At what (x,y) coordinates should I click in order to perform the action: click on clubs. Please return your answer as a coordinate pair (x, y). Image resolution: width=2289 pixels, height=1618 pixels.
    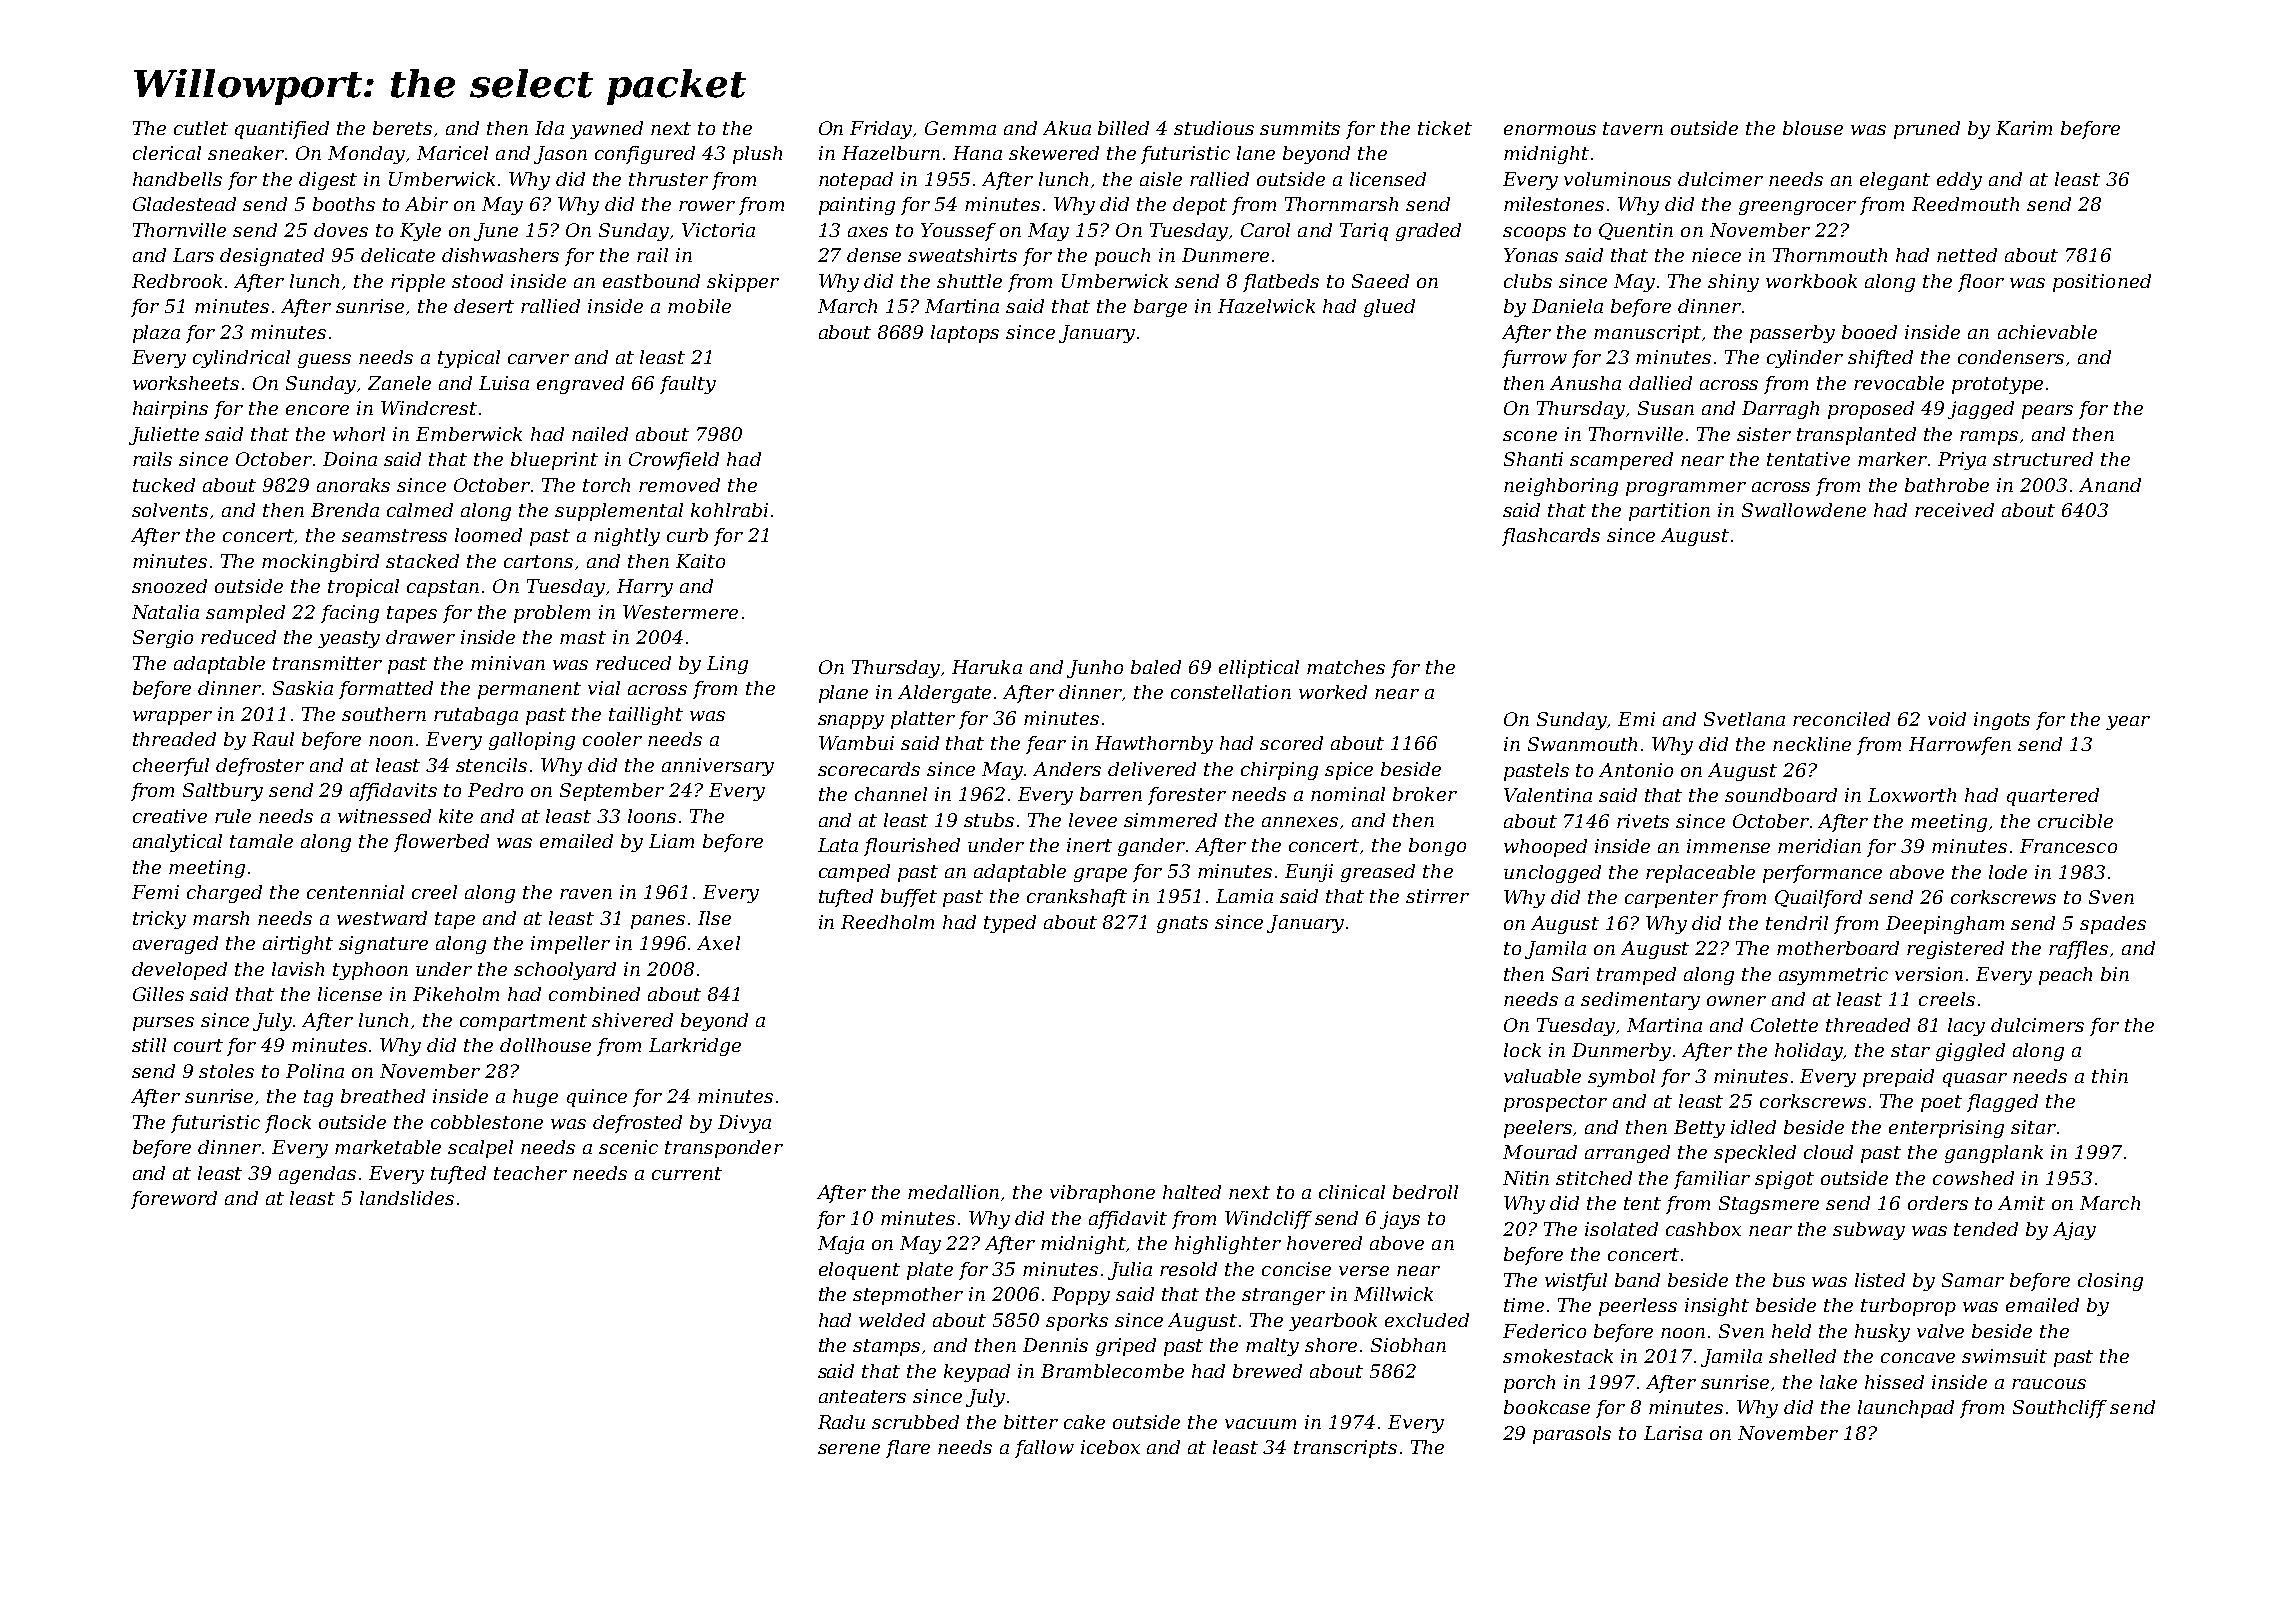
    Looking at the image, I should click on (1528, 281).
